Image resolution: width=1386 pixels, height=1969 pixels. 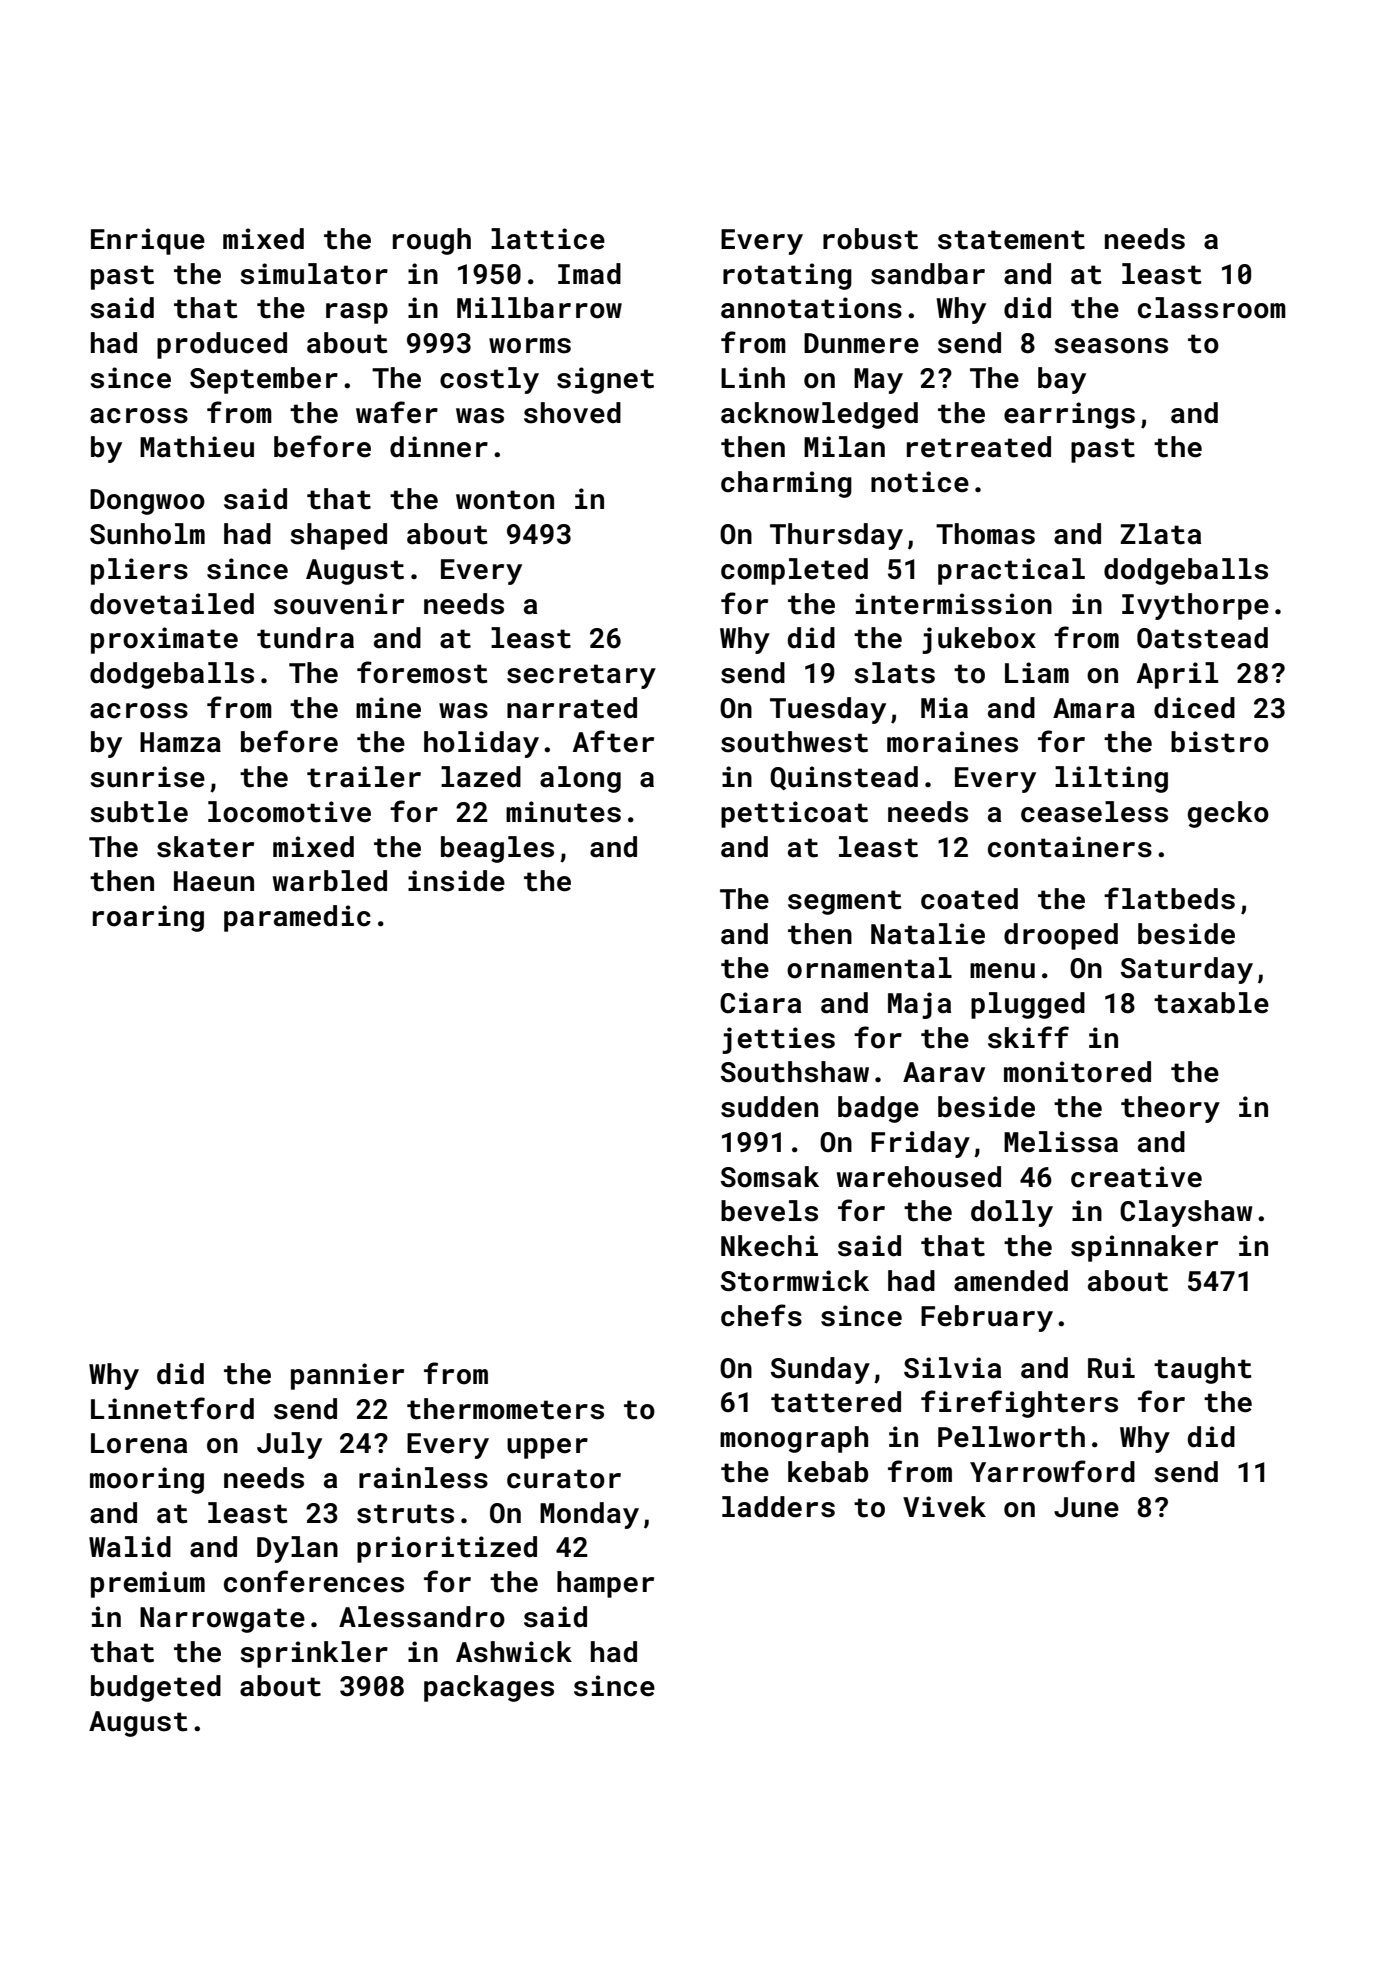 What do you see at coordinates (172, 604) in the screenshot?
I see `dovetailed` at bounding box center [172, 604].
